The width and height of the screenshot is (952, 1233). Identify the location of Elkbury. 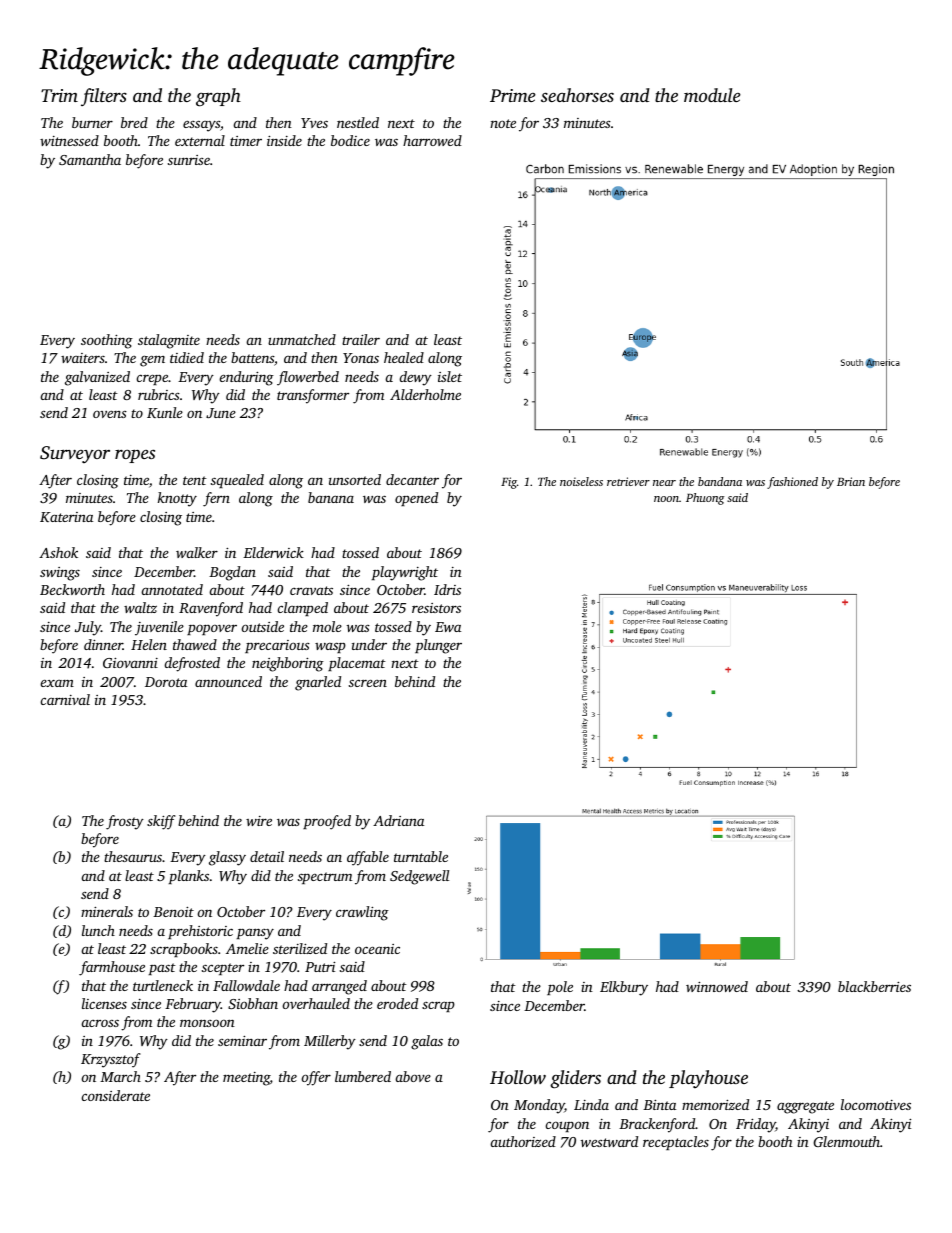
(624, 988).
